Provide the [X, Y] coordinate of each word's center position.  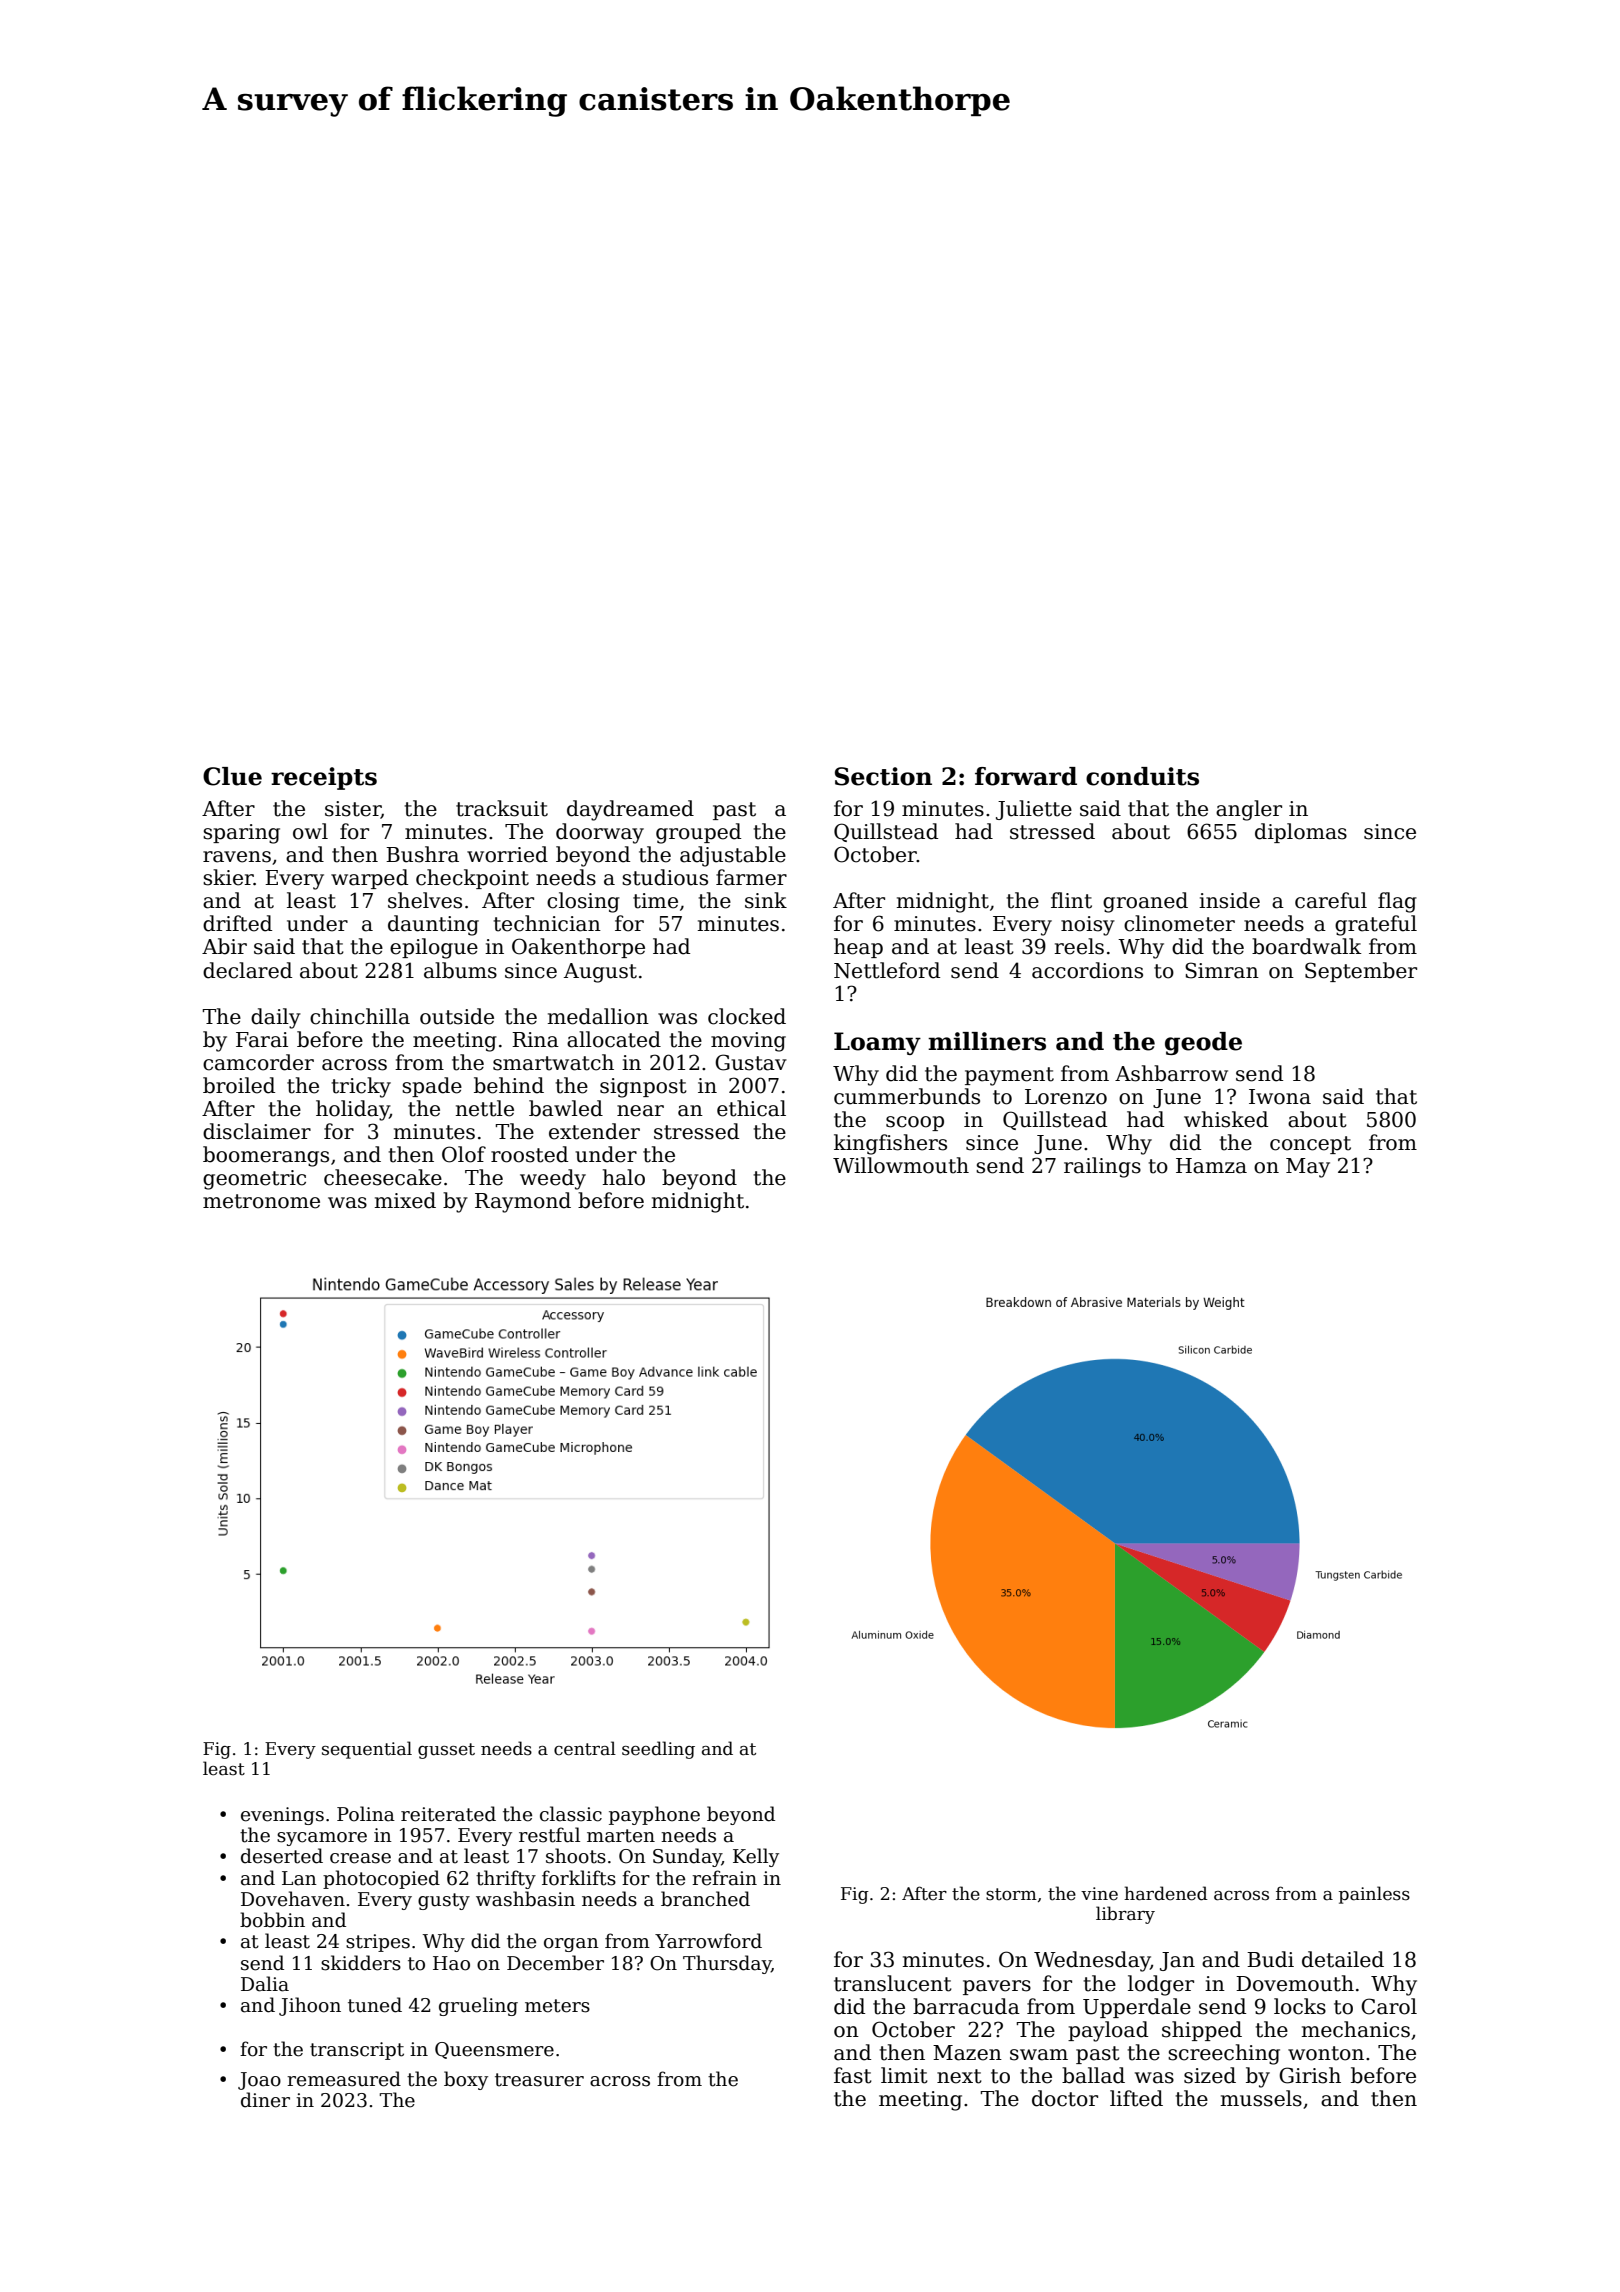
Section [883, 776]
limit [904, 2075]
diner [265, 2100]
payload [1108, 2031]
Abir [224, 946]
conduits [1142, 776]
